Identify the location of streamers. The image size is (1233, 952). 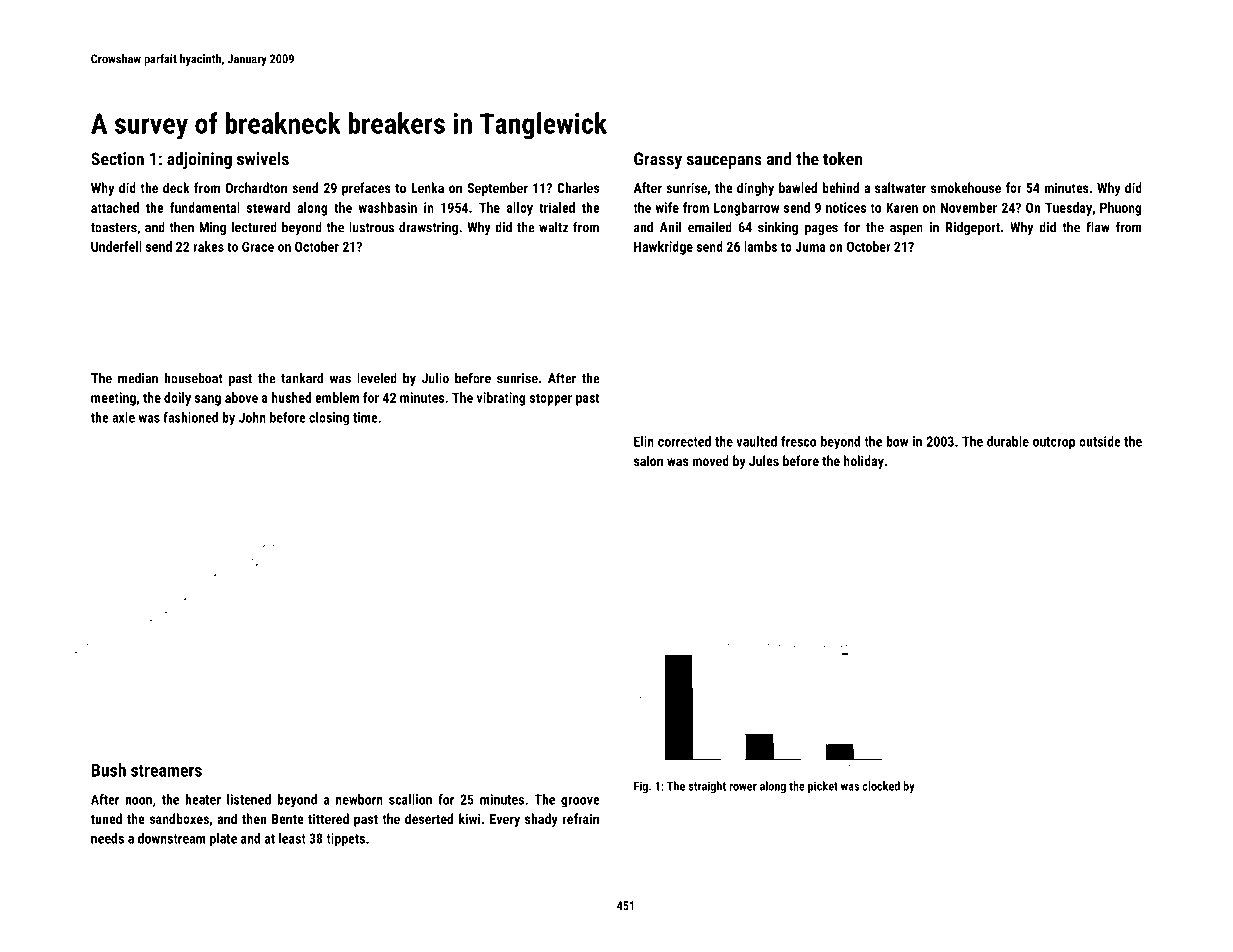
(166, 771).
